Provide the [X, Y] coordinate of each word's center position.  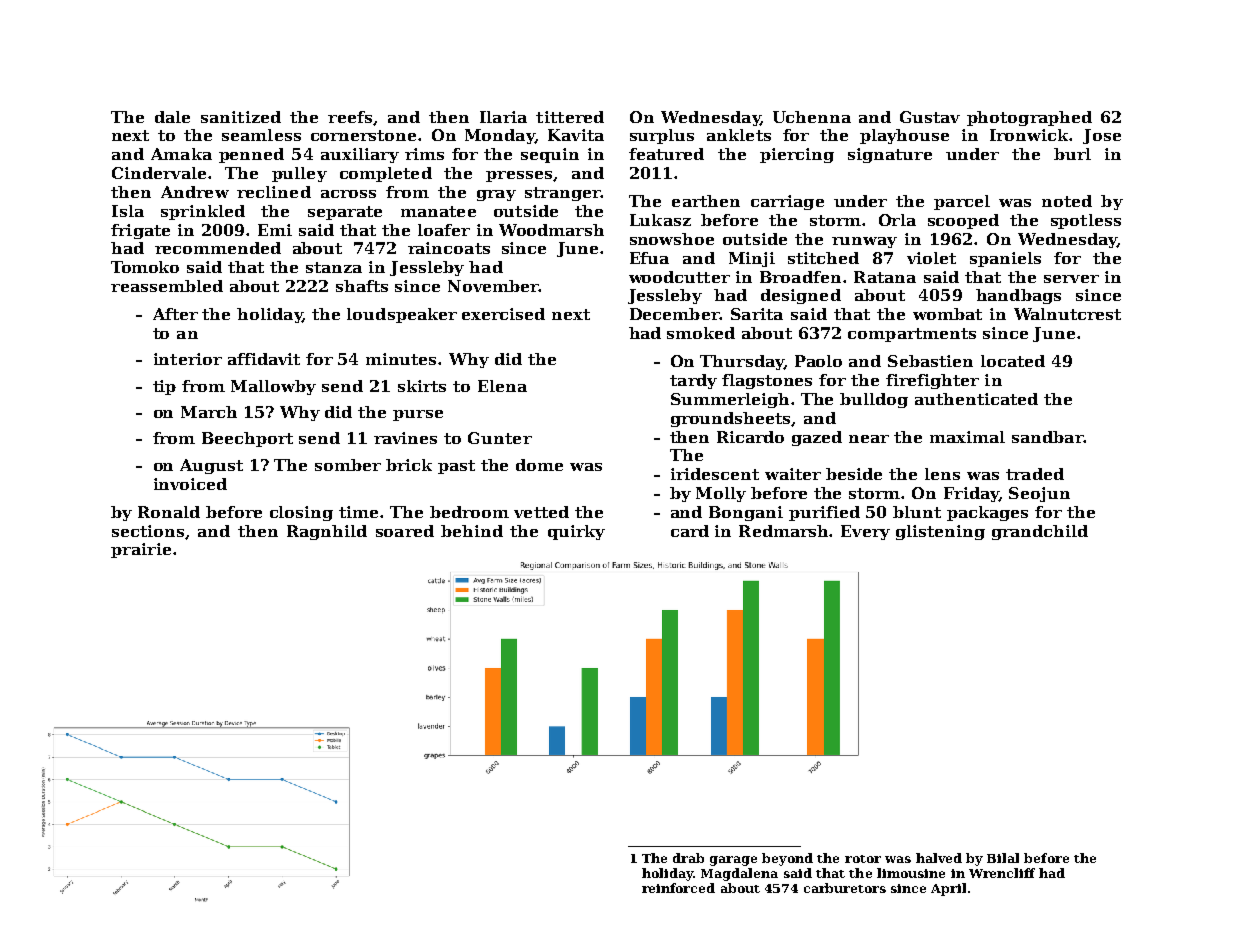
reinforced [678, 888]
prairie [141, 550]
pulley [299, 174]
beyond [787, 859]
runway [864, 242]
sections [148, 531]
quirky [576, 532]
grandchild [1040, 532]
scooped [963, 221]
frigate [140, 231]
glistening [940, 532]
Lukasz [660, 220]
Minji [752, 259]
